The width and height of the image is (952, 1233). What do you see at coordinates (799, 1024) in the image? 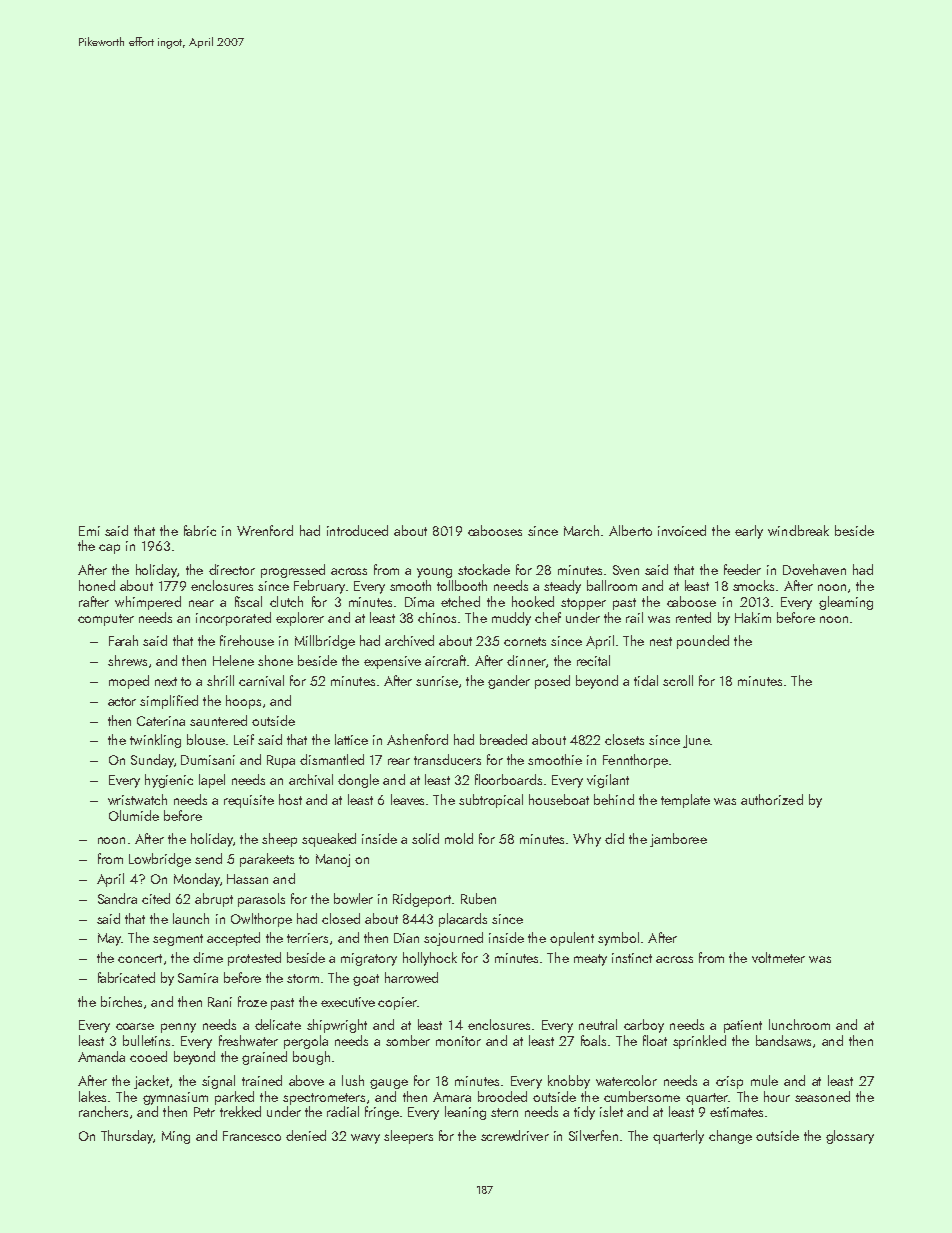
I see `lunchroom` at bounding box center [799, 1024].
